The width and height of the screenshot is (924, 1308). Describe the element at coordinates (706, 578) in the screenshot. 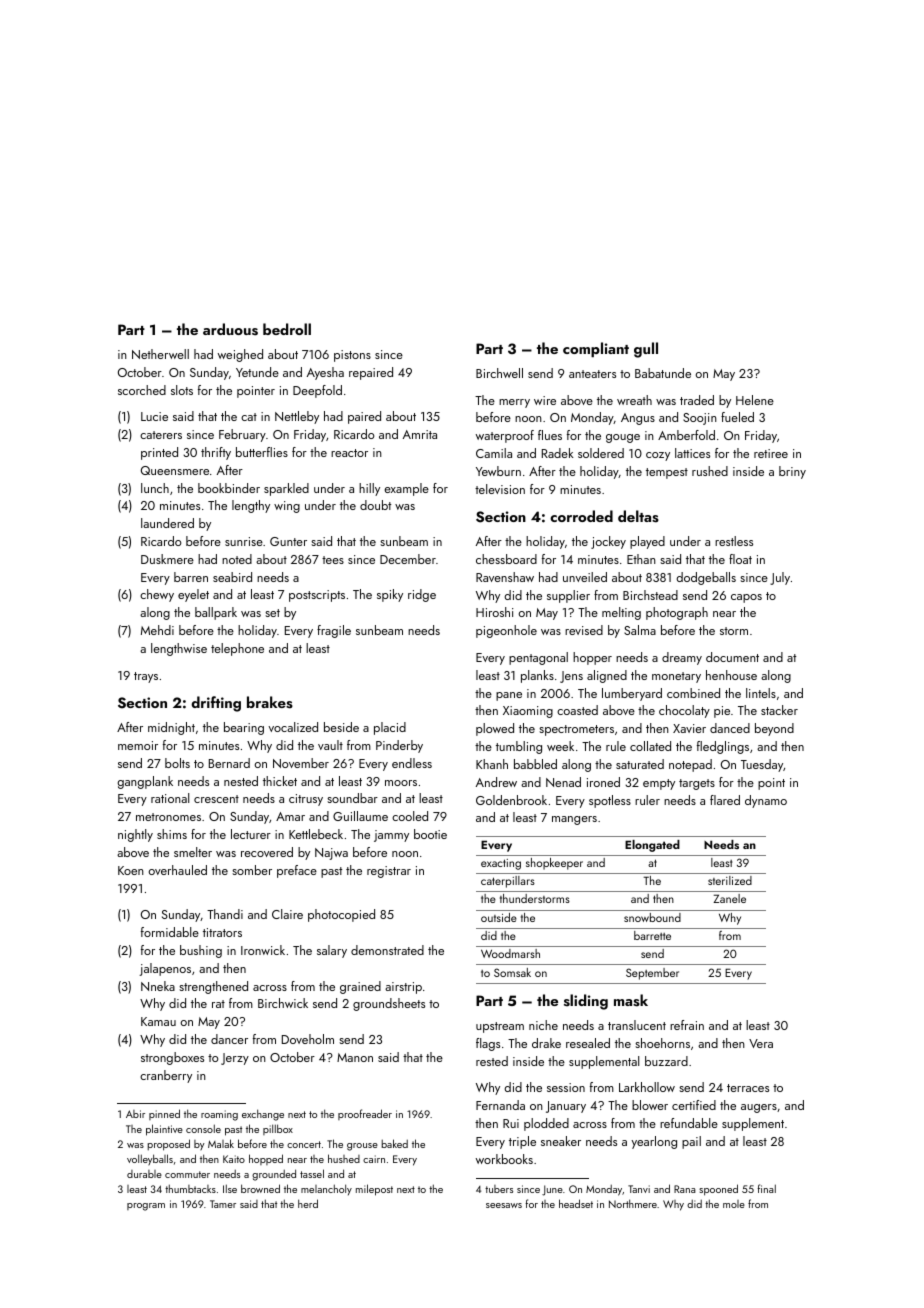

I see `dodgeballs` at that location.
